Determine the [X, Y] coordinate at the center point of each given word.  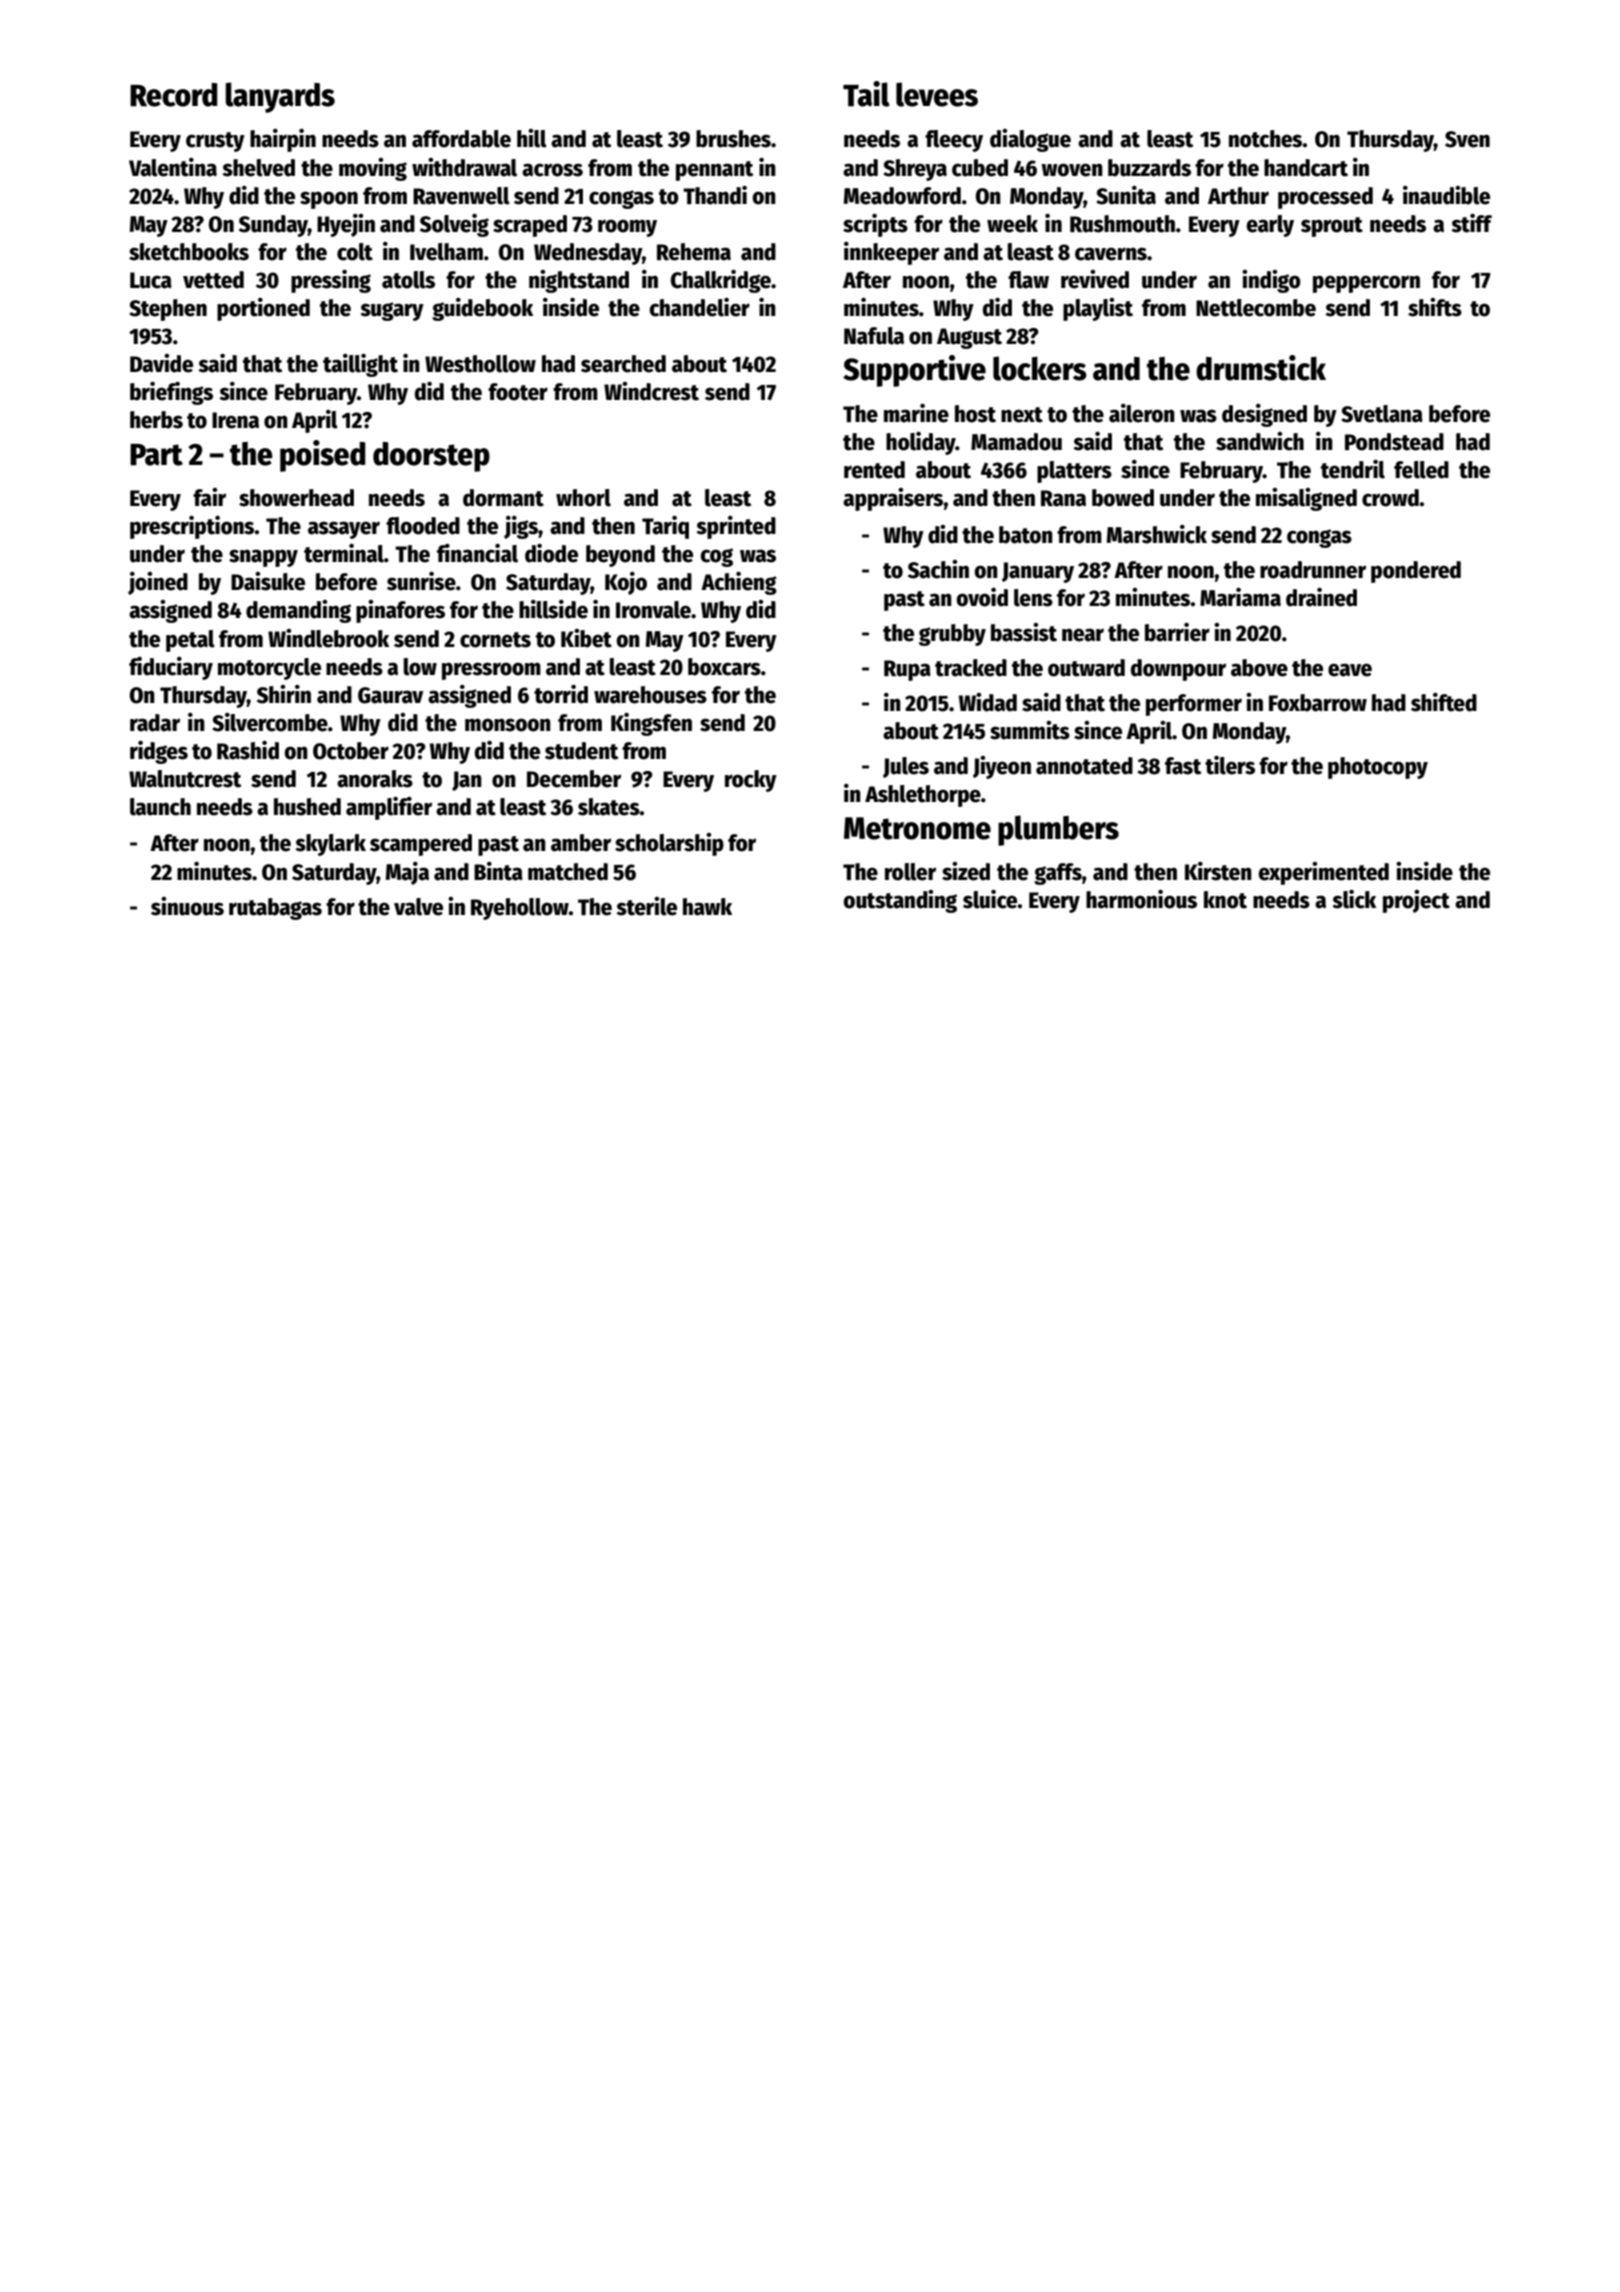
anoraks [375, 779]
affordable [461, 139]
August [969, 338]
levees [937, 94]
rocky [751, 781]
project [1416, 901]
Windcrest [651, 391]
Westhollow [480, 364]
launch [160, 807]
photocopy [1378, 768]
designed [1264, 415]
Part [156, 455]
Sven [1467, 139]
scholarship [669, 844]
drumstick [1261, 368]
